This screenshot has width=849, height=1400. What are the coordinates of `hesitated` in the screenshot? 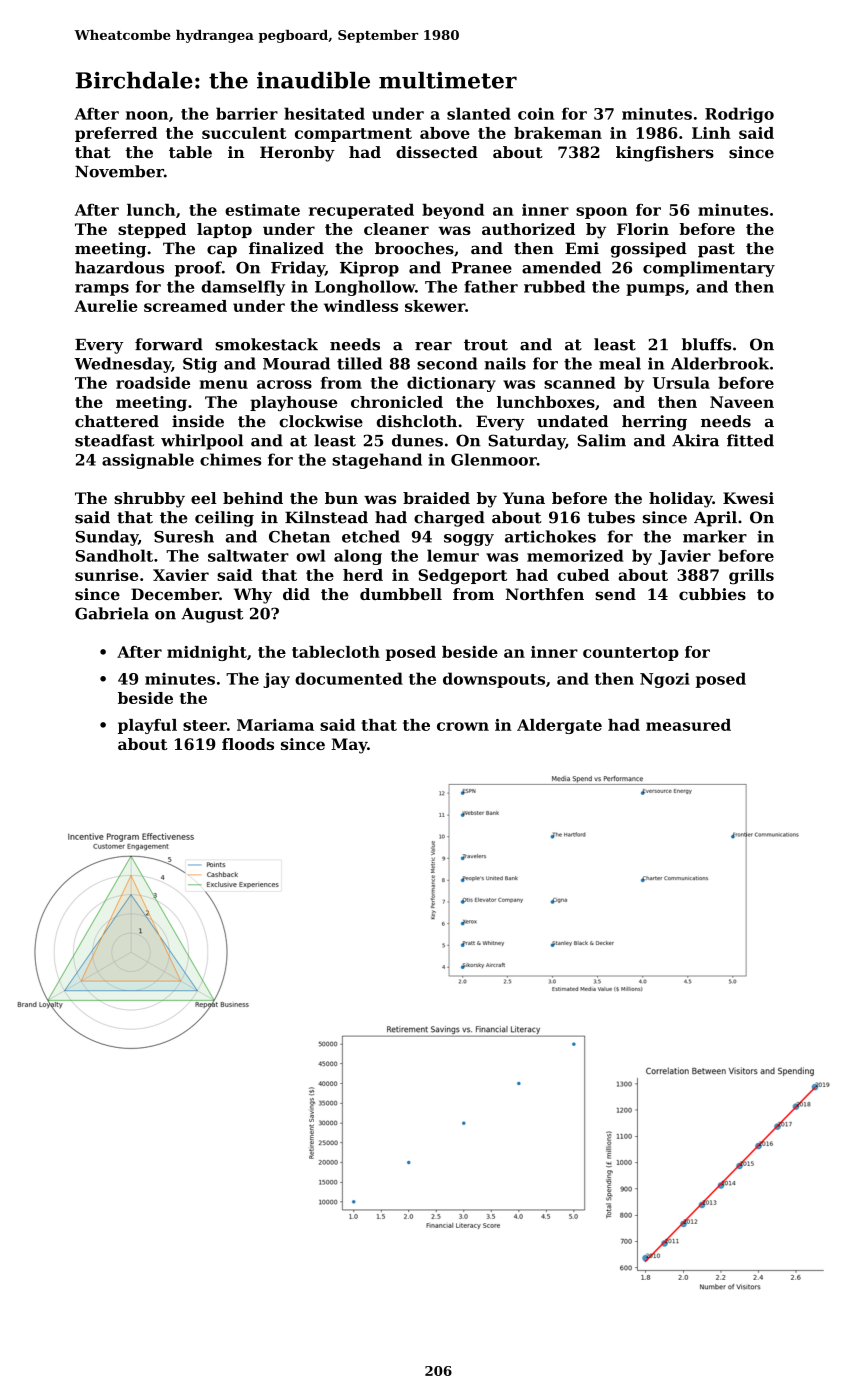 It's located at (324, 113).
